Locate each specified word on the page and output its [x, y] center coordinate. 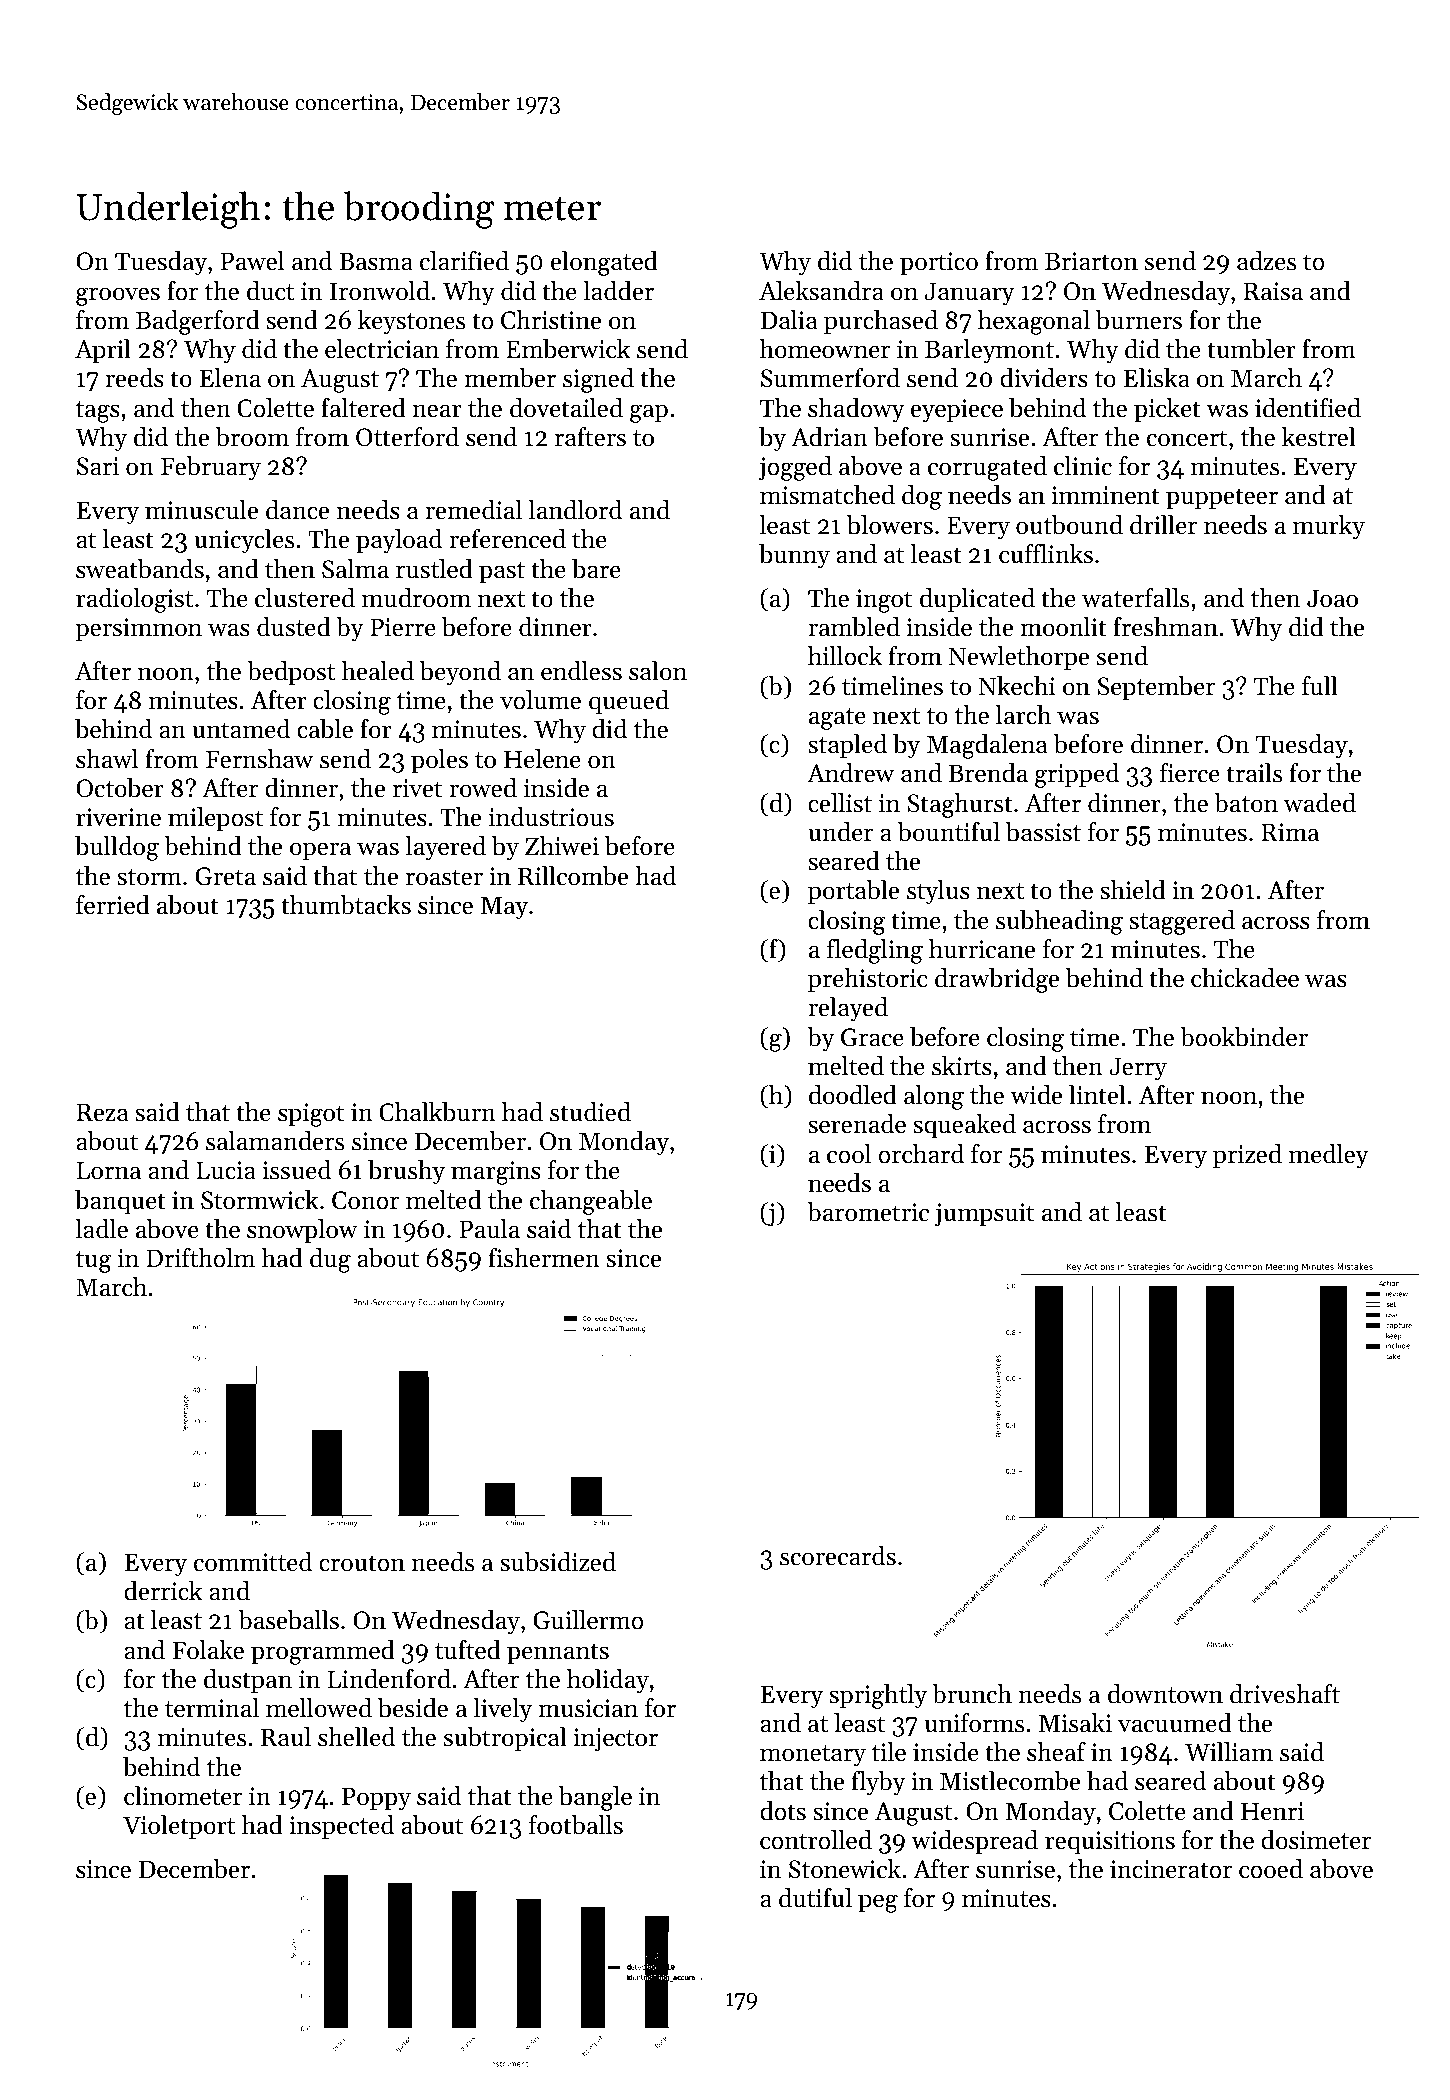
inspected [341, 1827]
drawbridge [997, 980]
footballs [576, 1825]
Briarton [1091, 261]
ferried [113, 905]
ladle [101, 1229]
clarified [464, 261]
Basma [376, 261]
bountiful [949, 832]
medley [1329, 1156]
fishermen [544, 1258]
